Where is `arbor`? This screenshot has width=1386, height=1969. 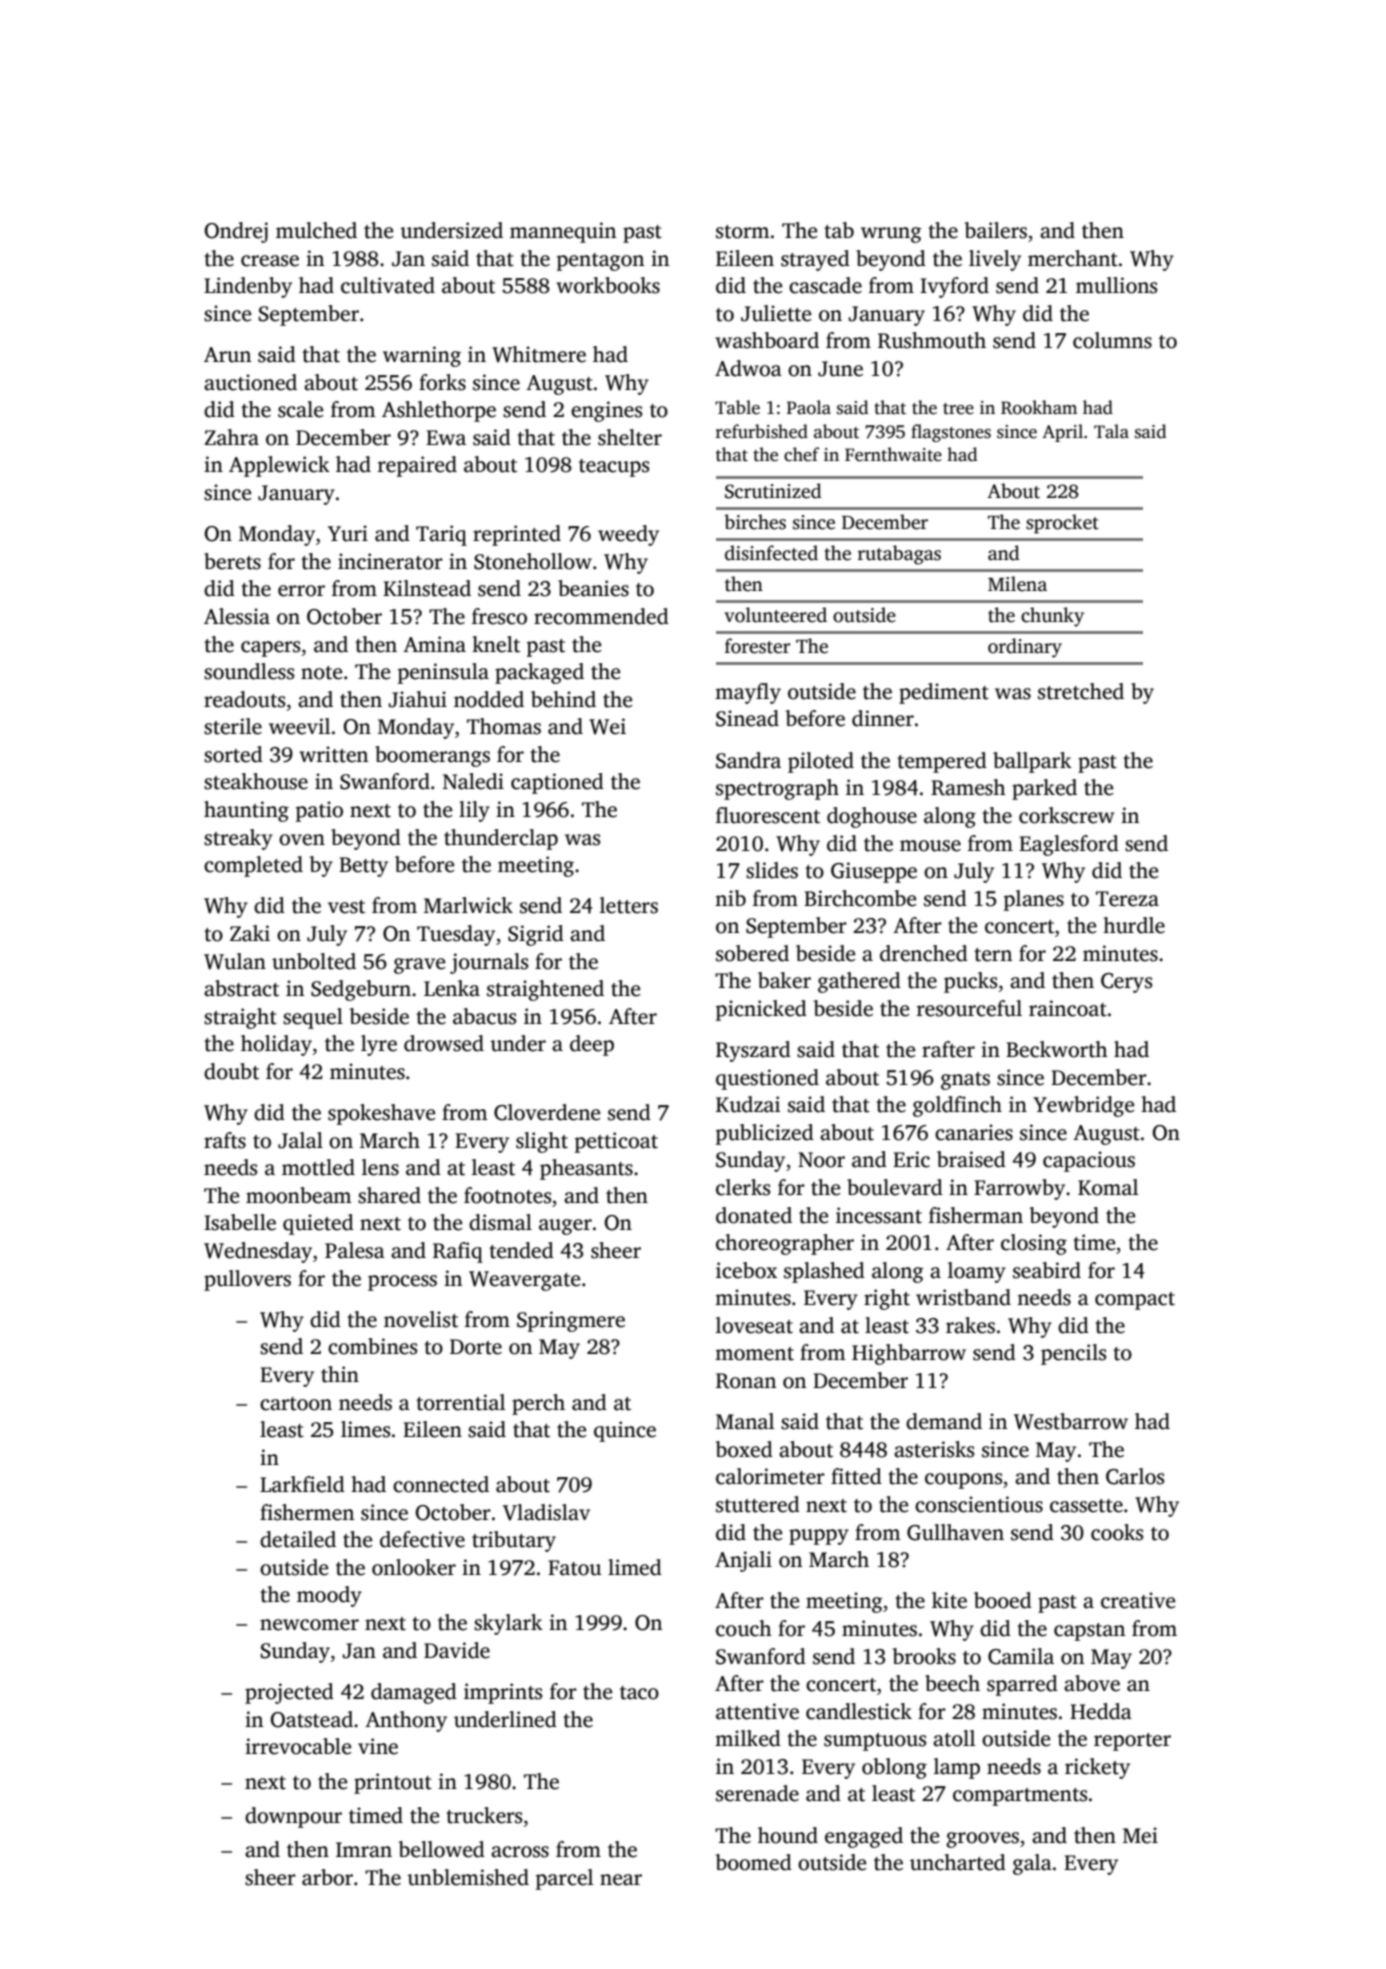
arbor is located at coordinates (327, 1877).
